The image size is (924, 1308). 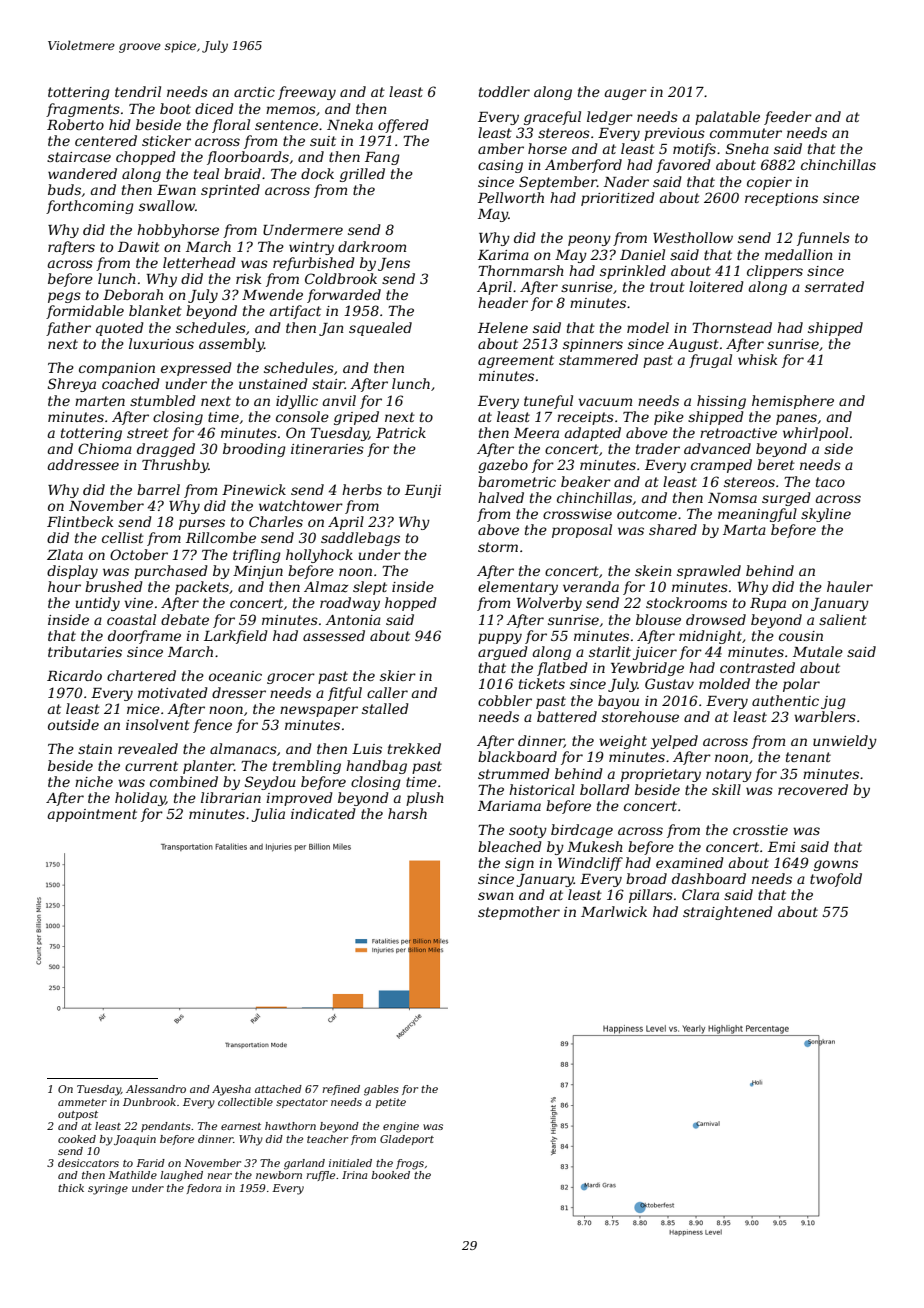 I want to click on street, so click(x=148, y=433).
